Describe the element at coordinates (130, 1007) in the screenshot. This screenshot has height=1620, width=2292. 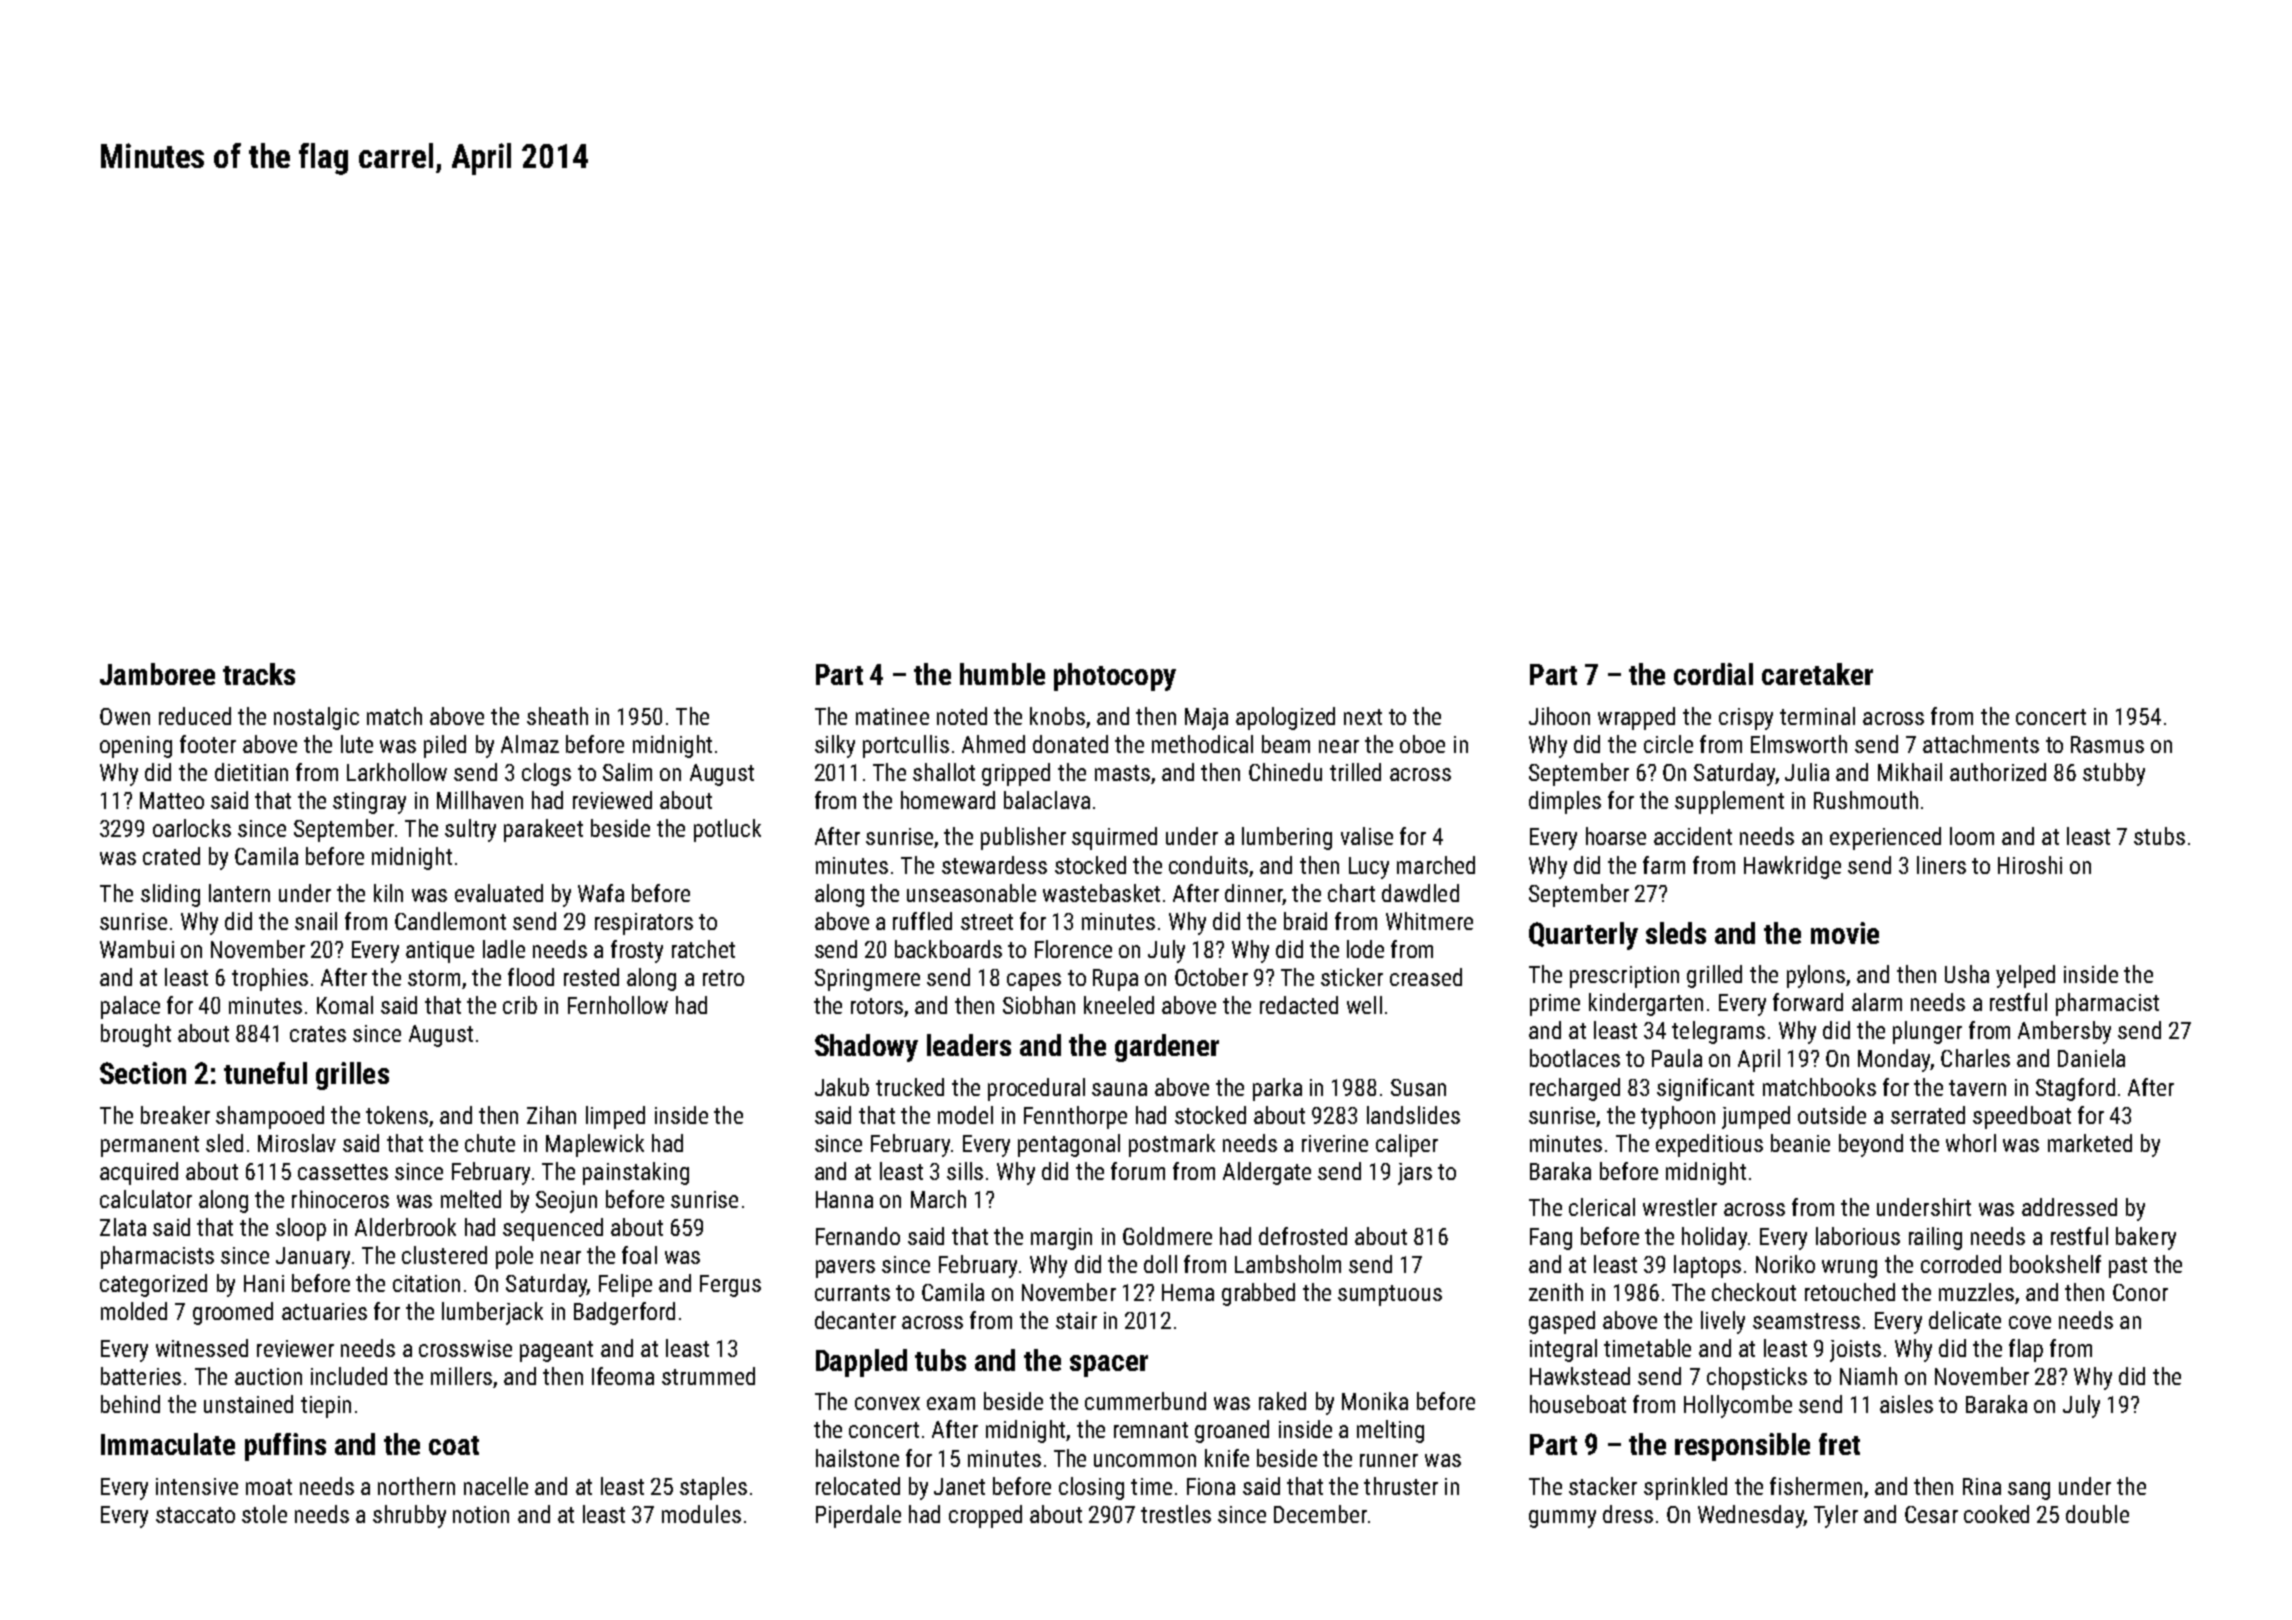
I see `palace` at that location.
